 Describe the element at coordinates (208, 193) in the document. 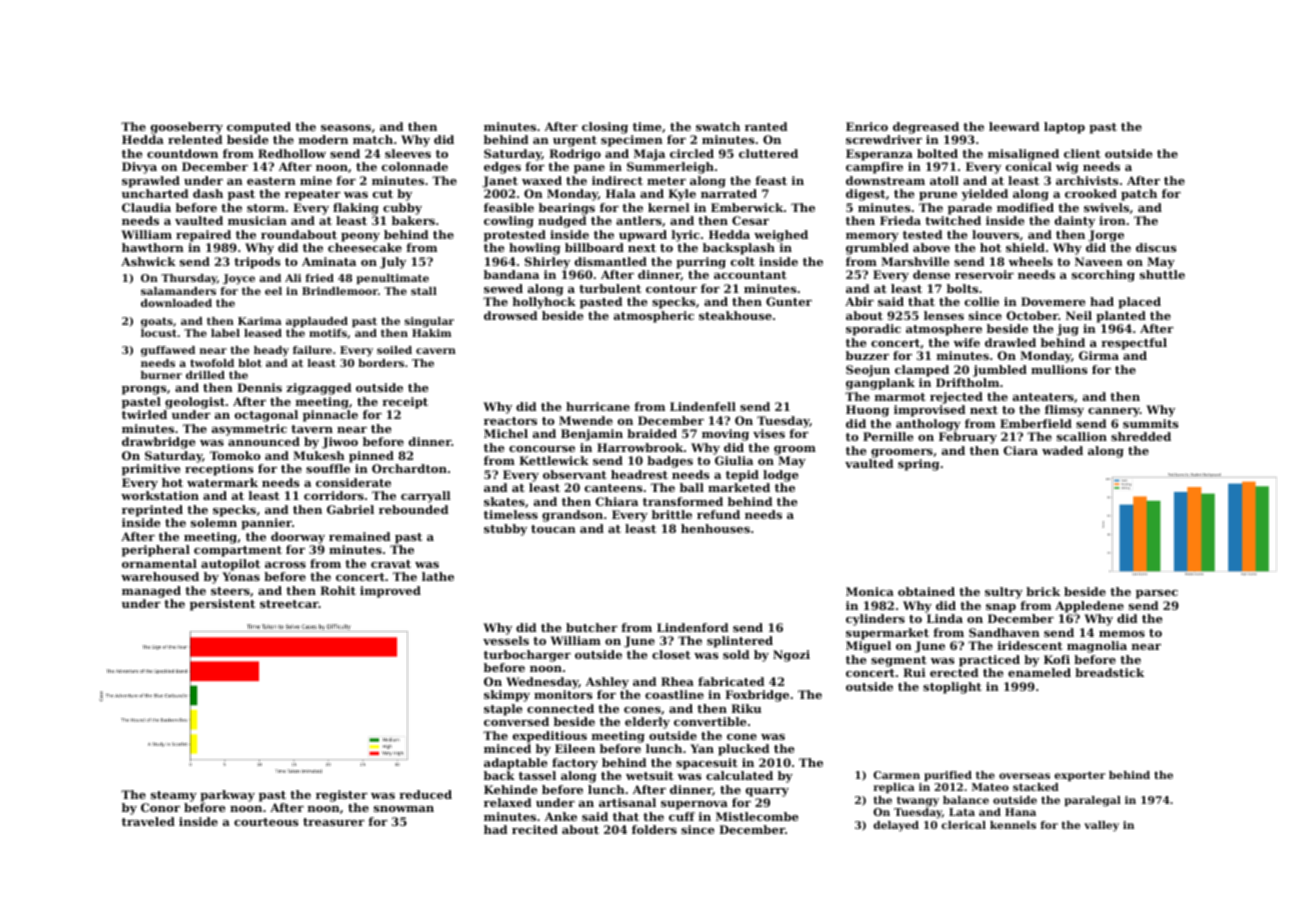

I see `dash` at that location.
